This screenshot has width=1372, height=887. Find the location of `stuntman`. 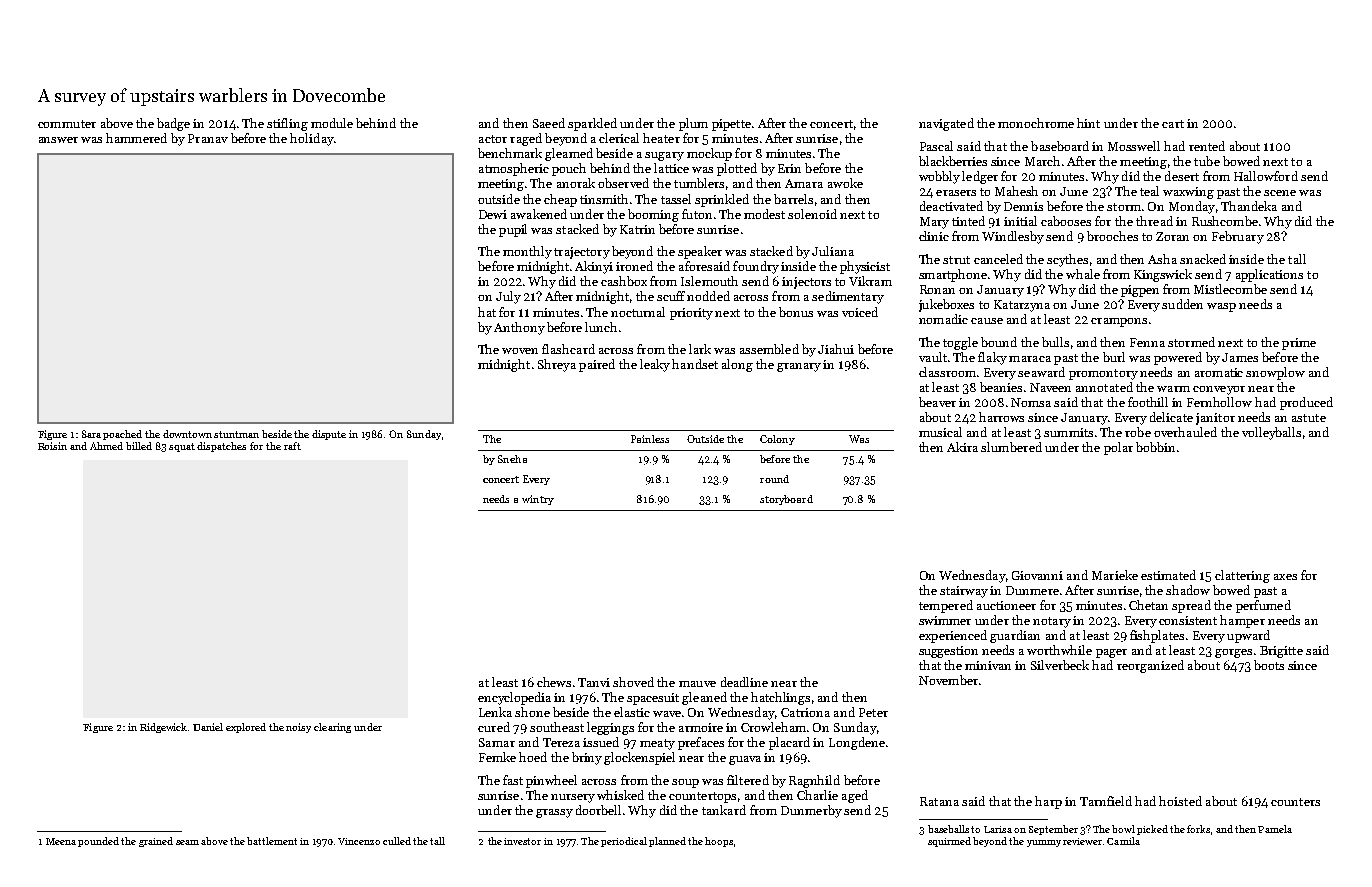

stuntman is located at coordinates (236, 434).
